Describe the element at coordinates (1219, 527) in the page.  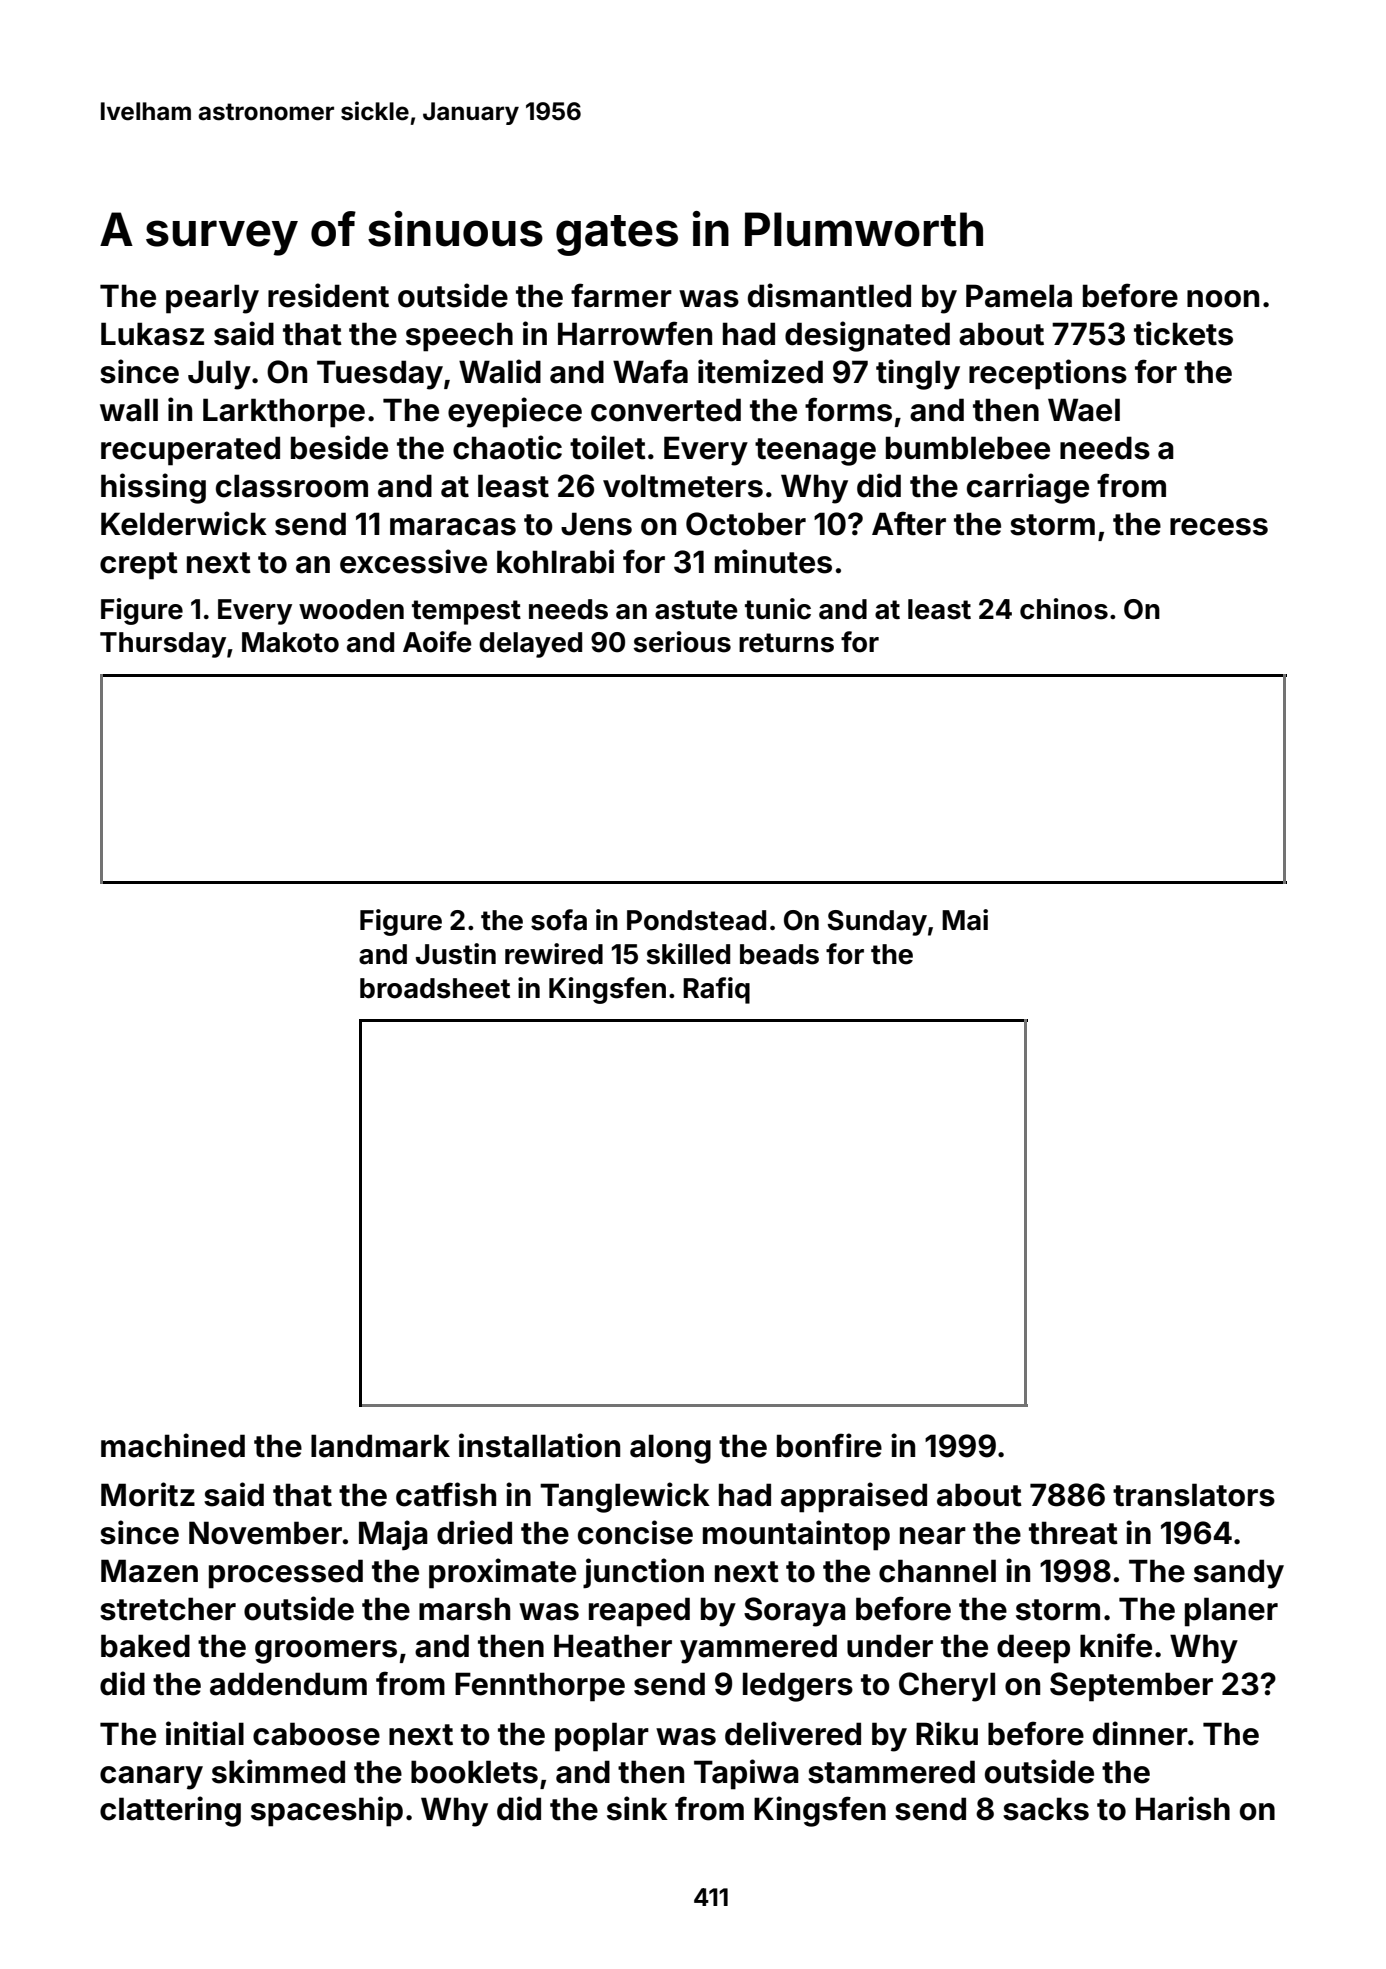
I see `recess` at that location.
